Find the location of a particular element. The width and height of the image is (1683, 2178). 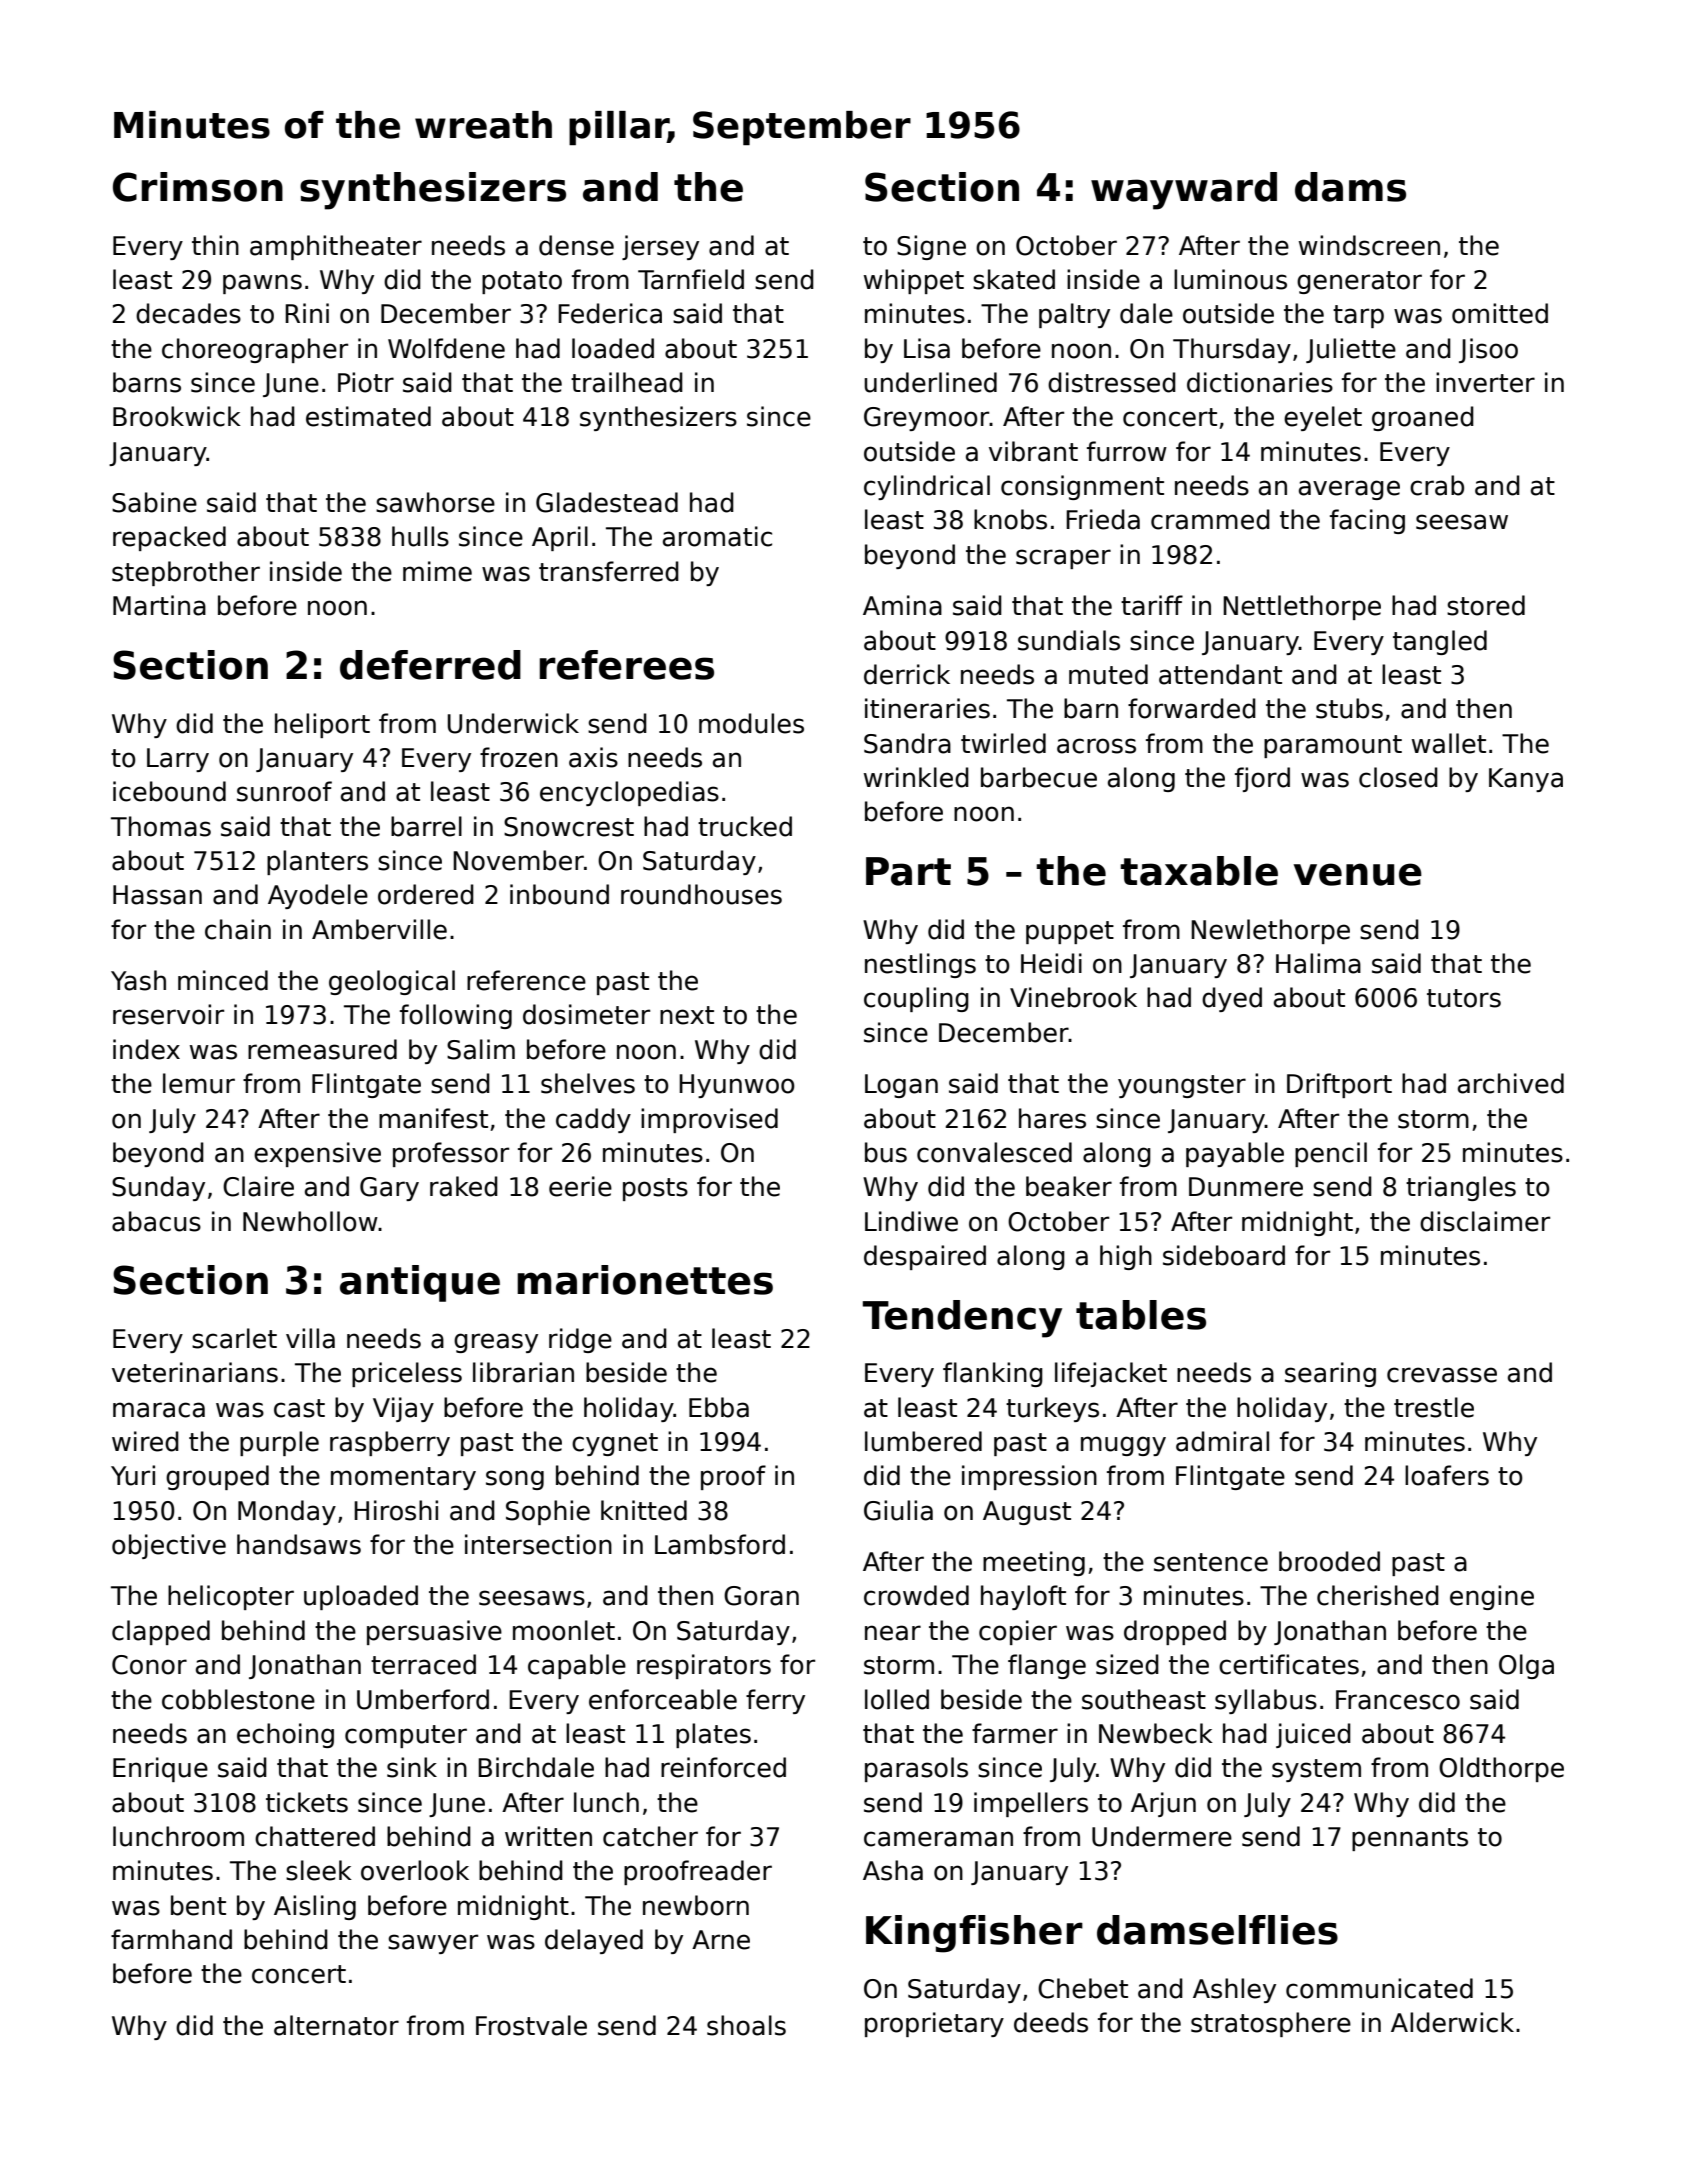

Lindiwe is located at coordinates (911, 1221).
